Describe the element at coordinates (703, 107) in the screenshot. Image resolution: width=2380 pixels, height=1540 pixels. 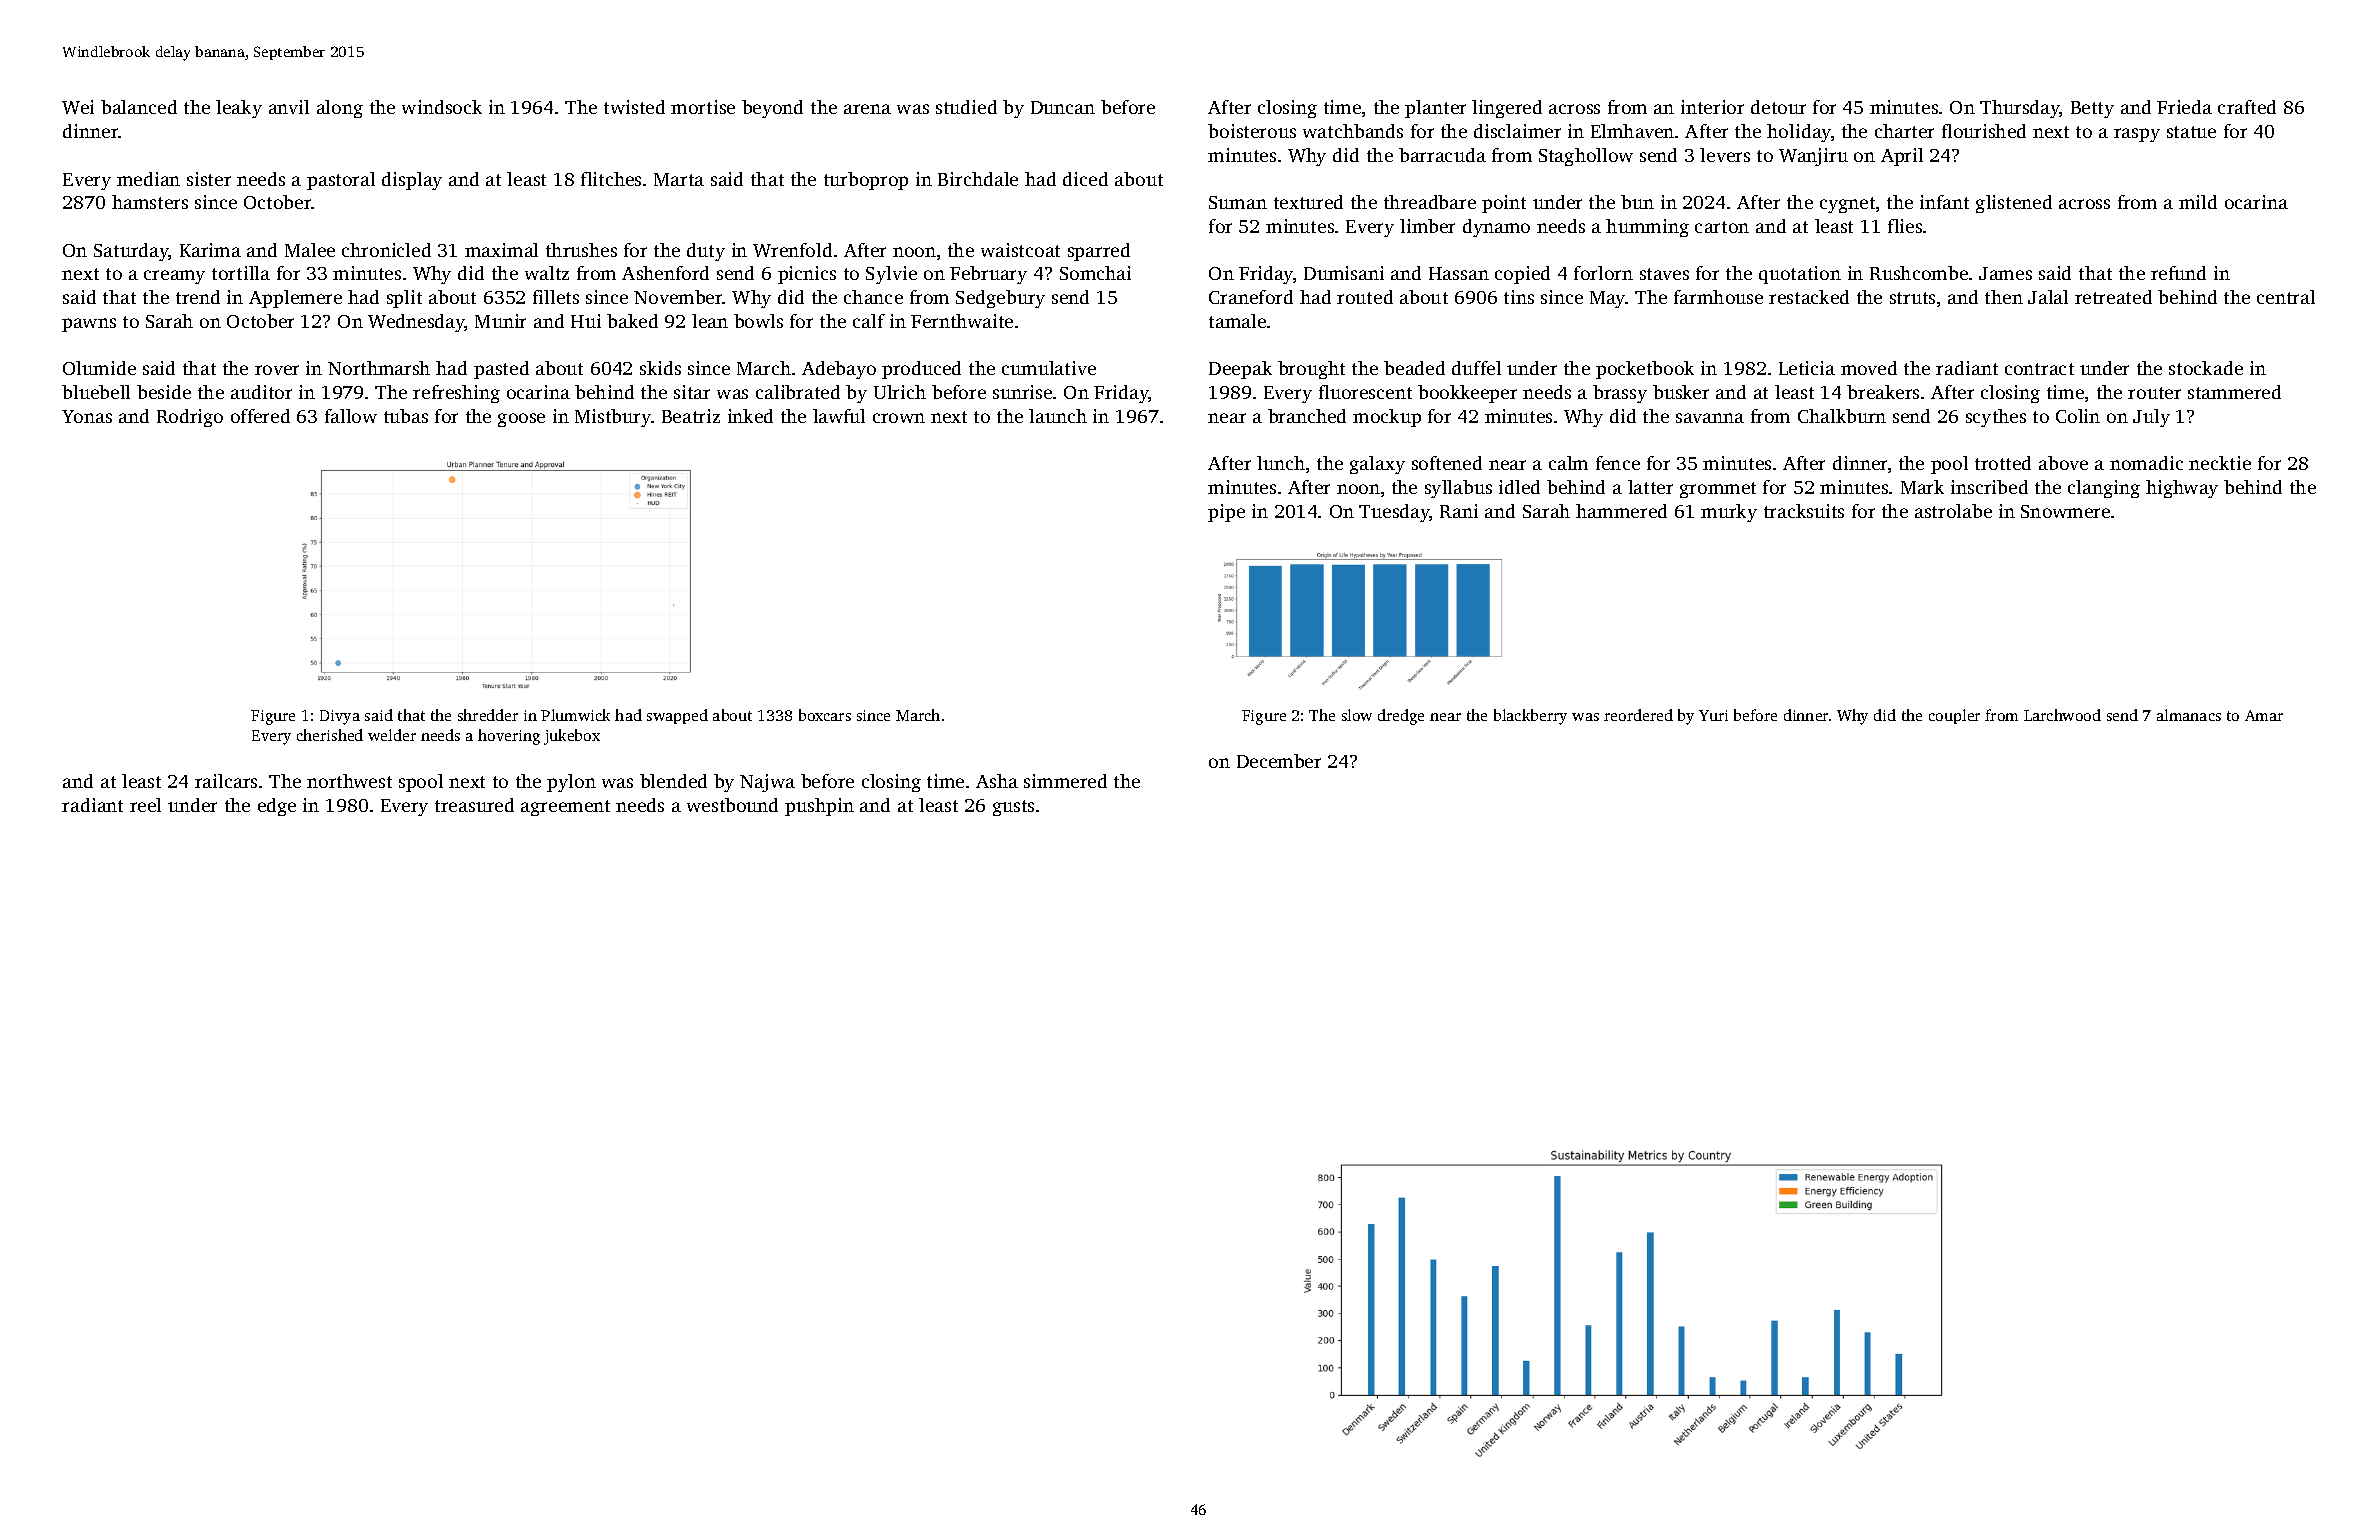
I see `mortise` at that location.
